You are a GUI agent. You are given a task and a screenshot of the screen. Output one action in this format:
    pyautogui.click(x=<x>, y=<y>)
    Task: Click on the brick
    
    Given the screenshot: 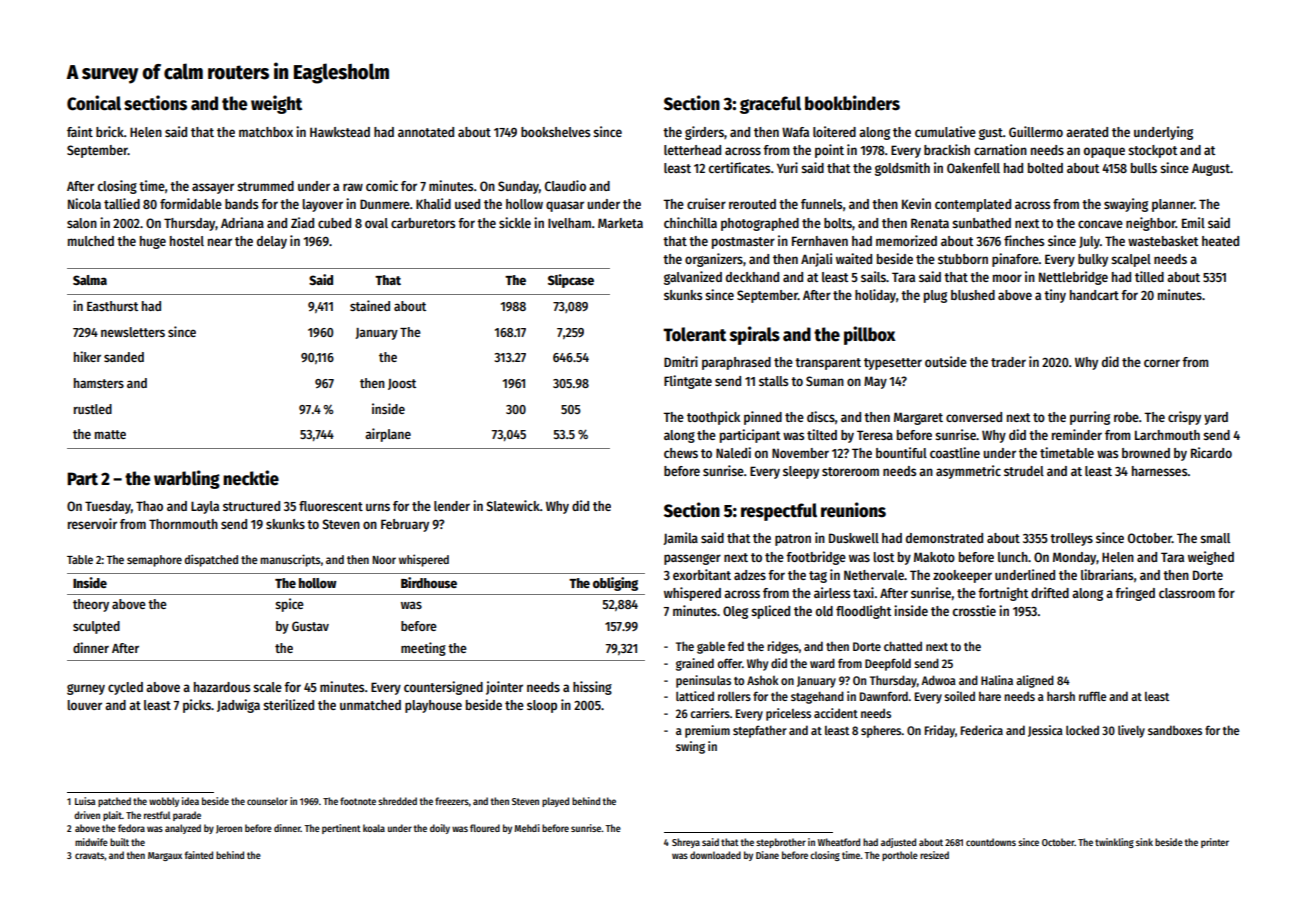 What is the action you would take?
    pyautogui.click(x=110, y=131)
